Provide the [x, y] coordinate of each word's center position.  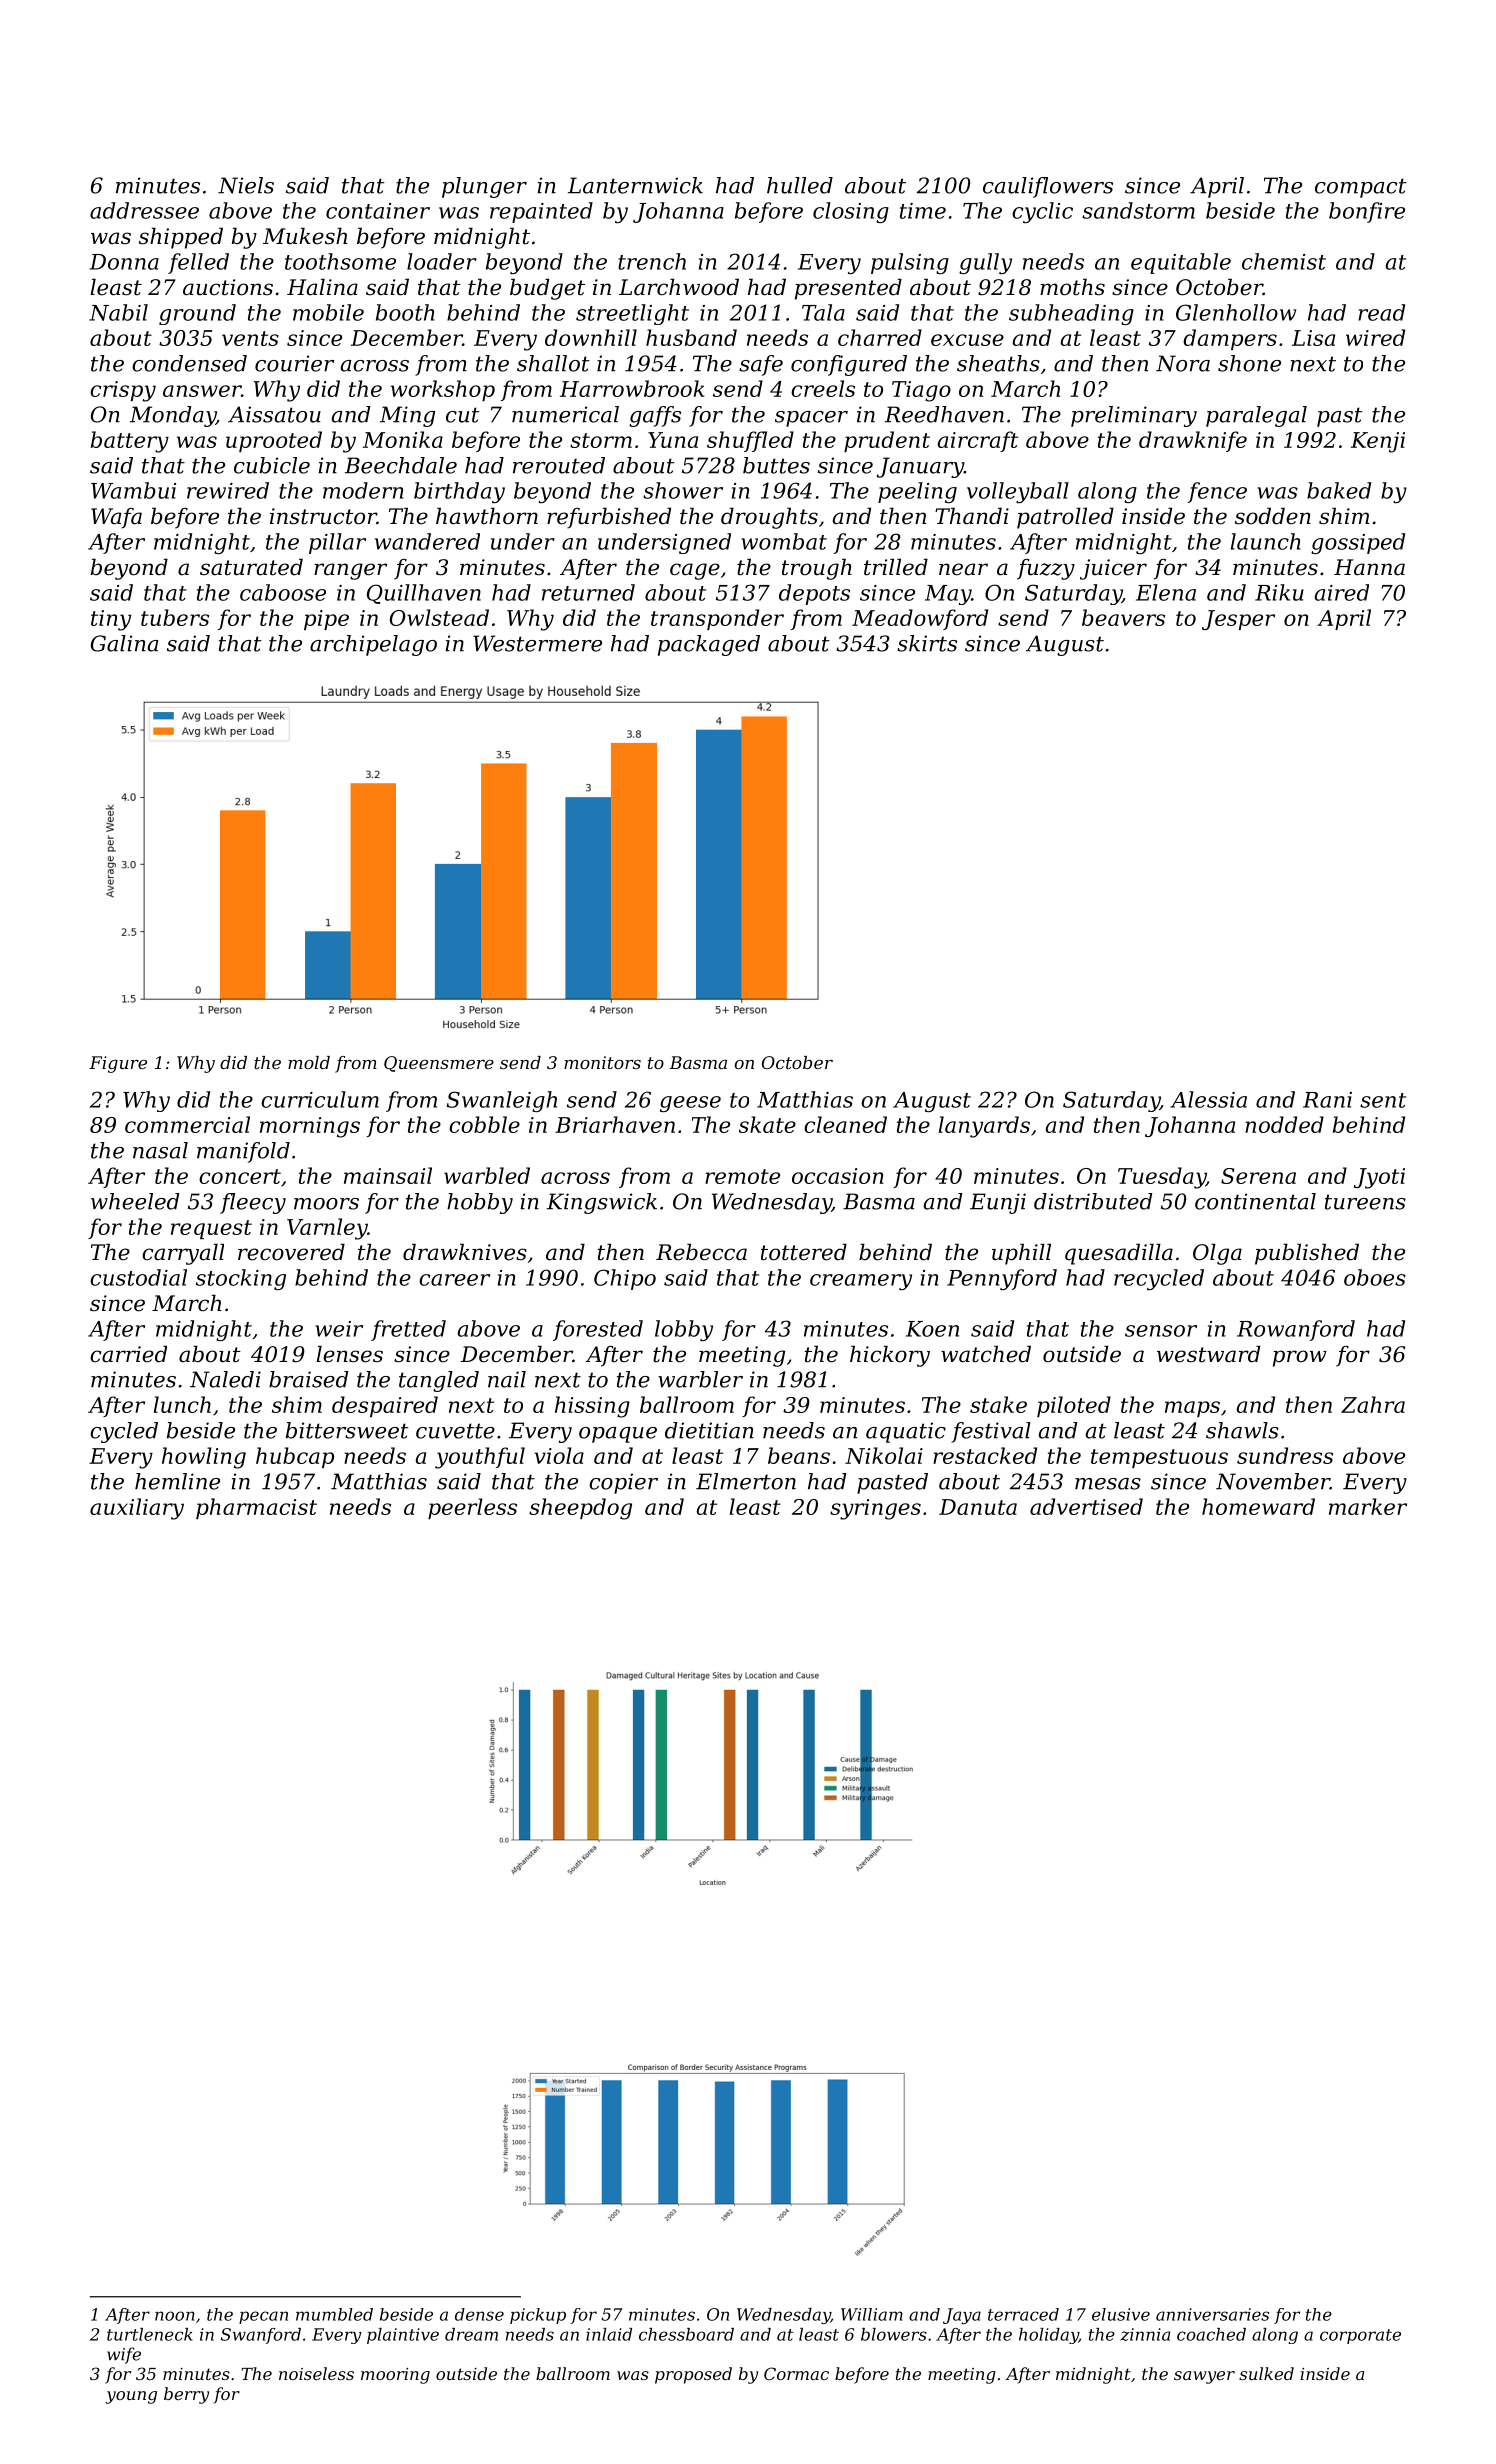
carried [128, 1354]
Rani [1327, 1100]
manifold [243, 1152]
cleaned [845, 1124]
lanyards [984, 1127]
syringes [875, 1509]
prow [1300, 1358]
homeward [1258, 1506]
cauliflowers [1048, 187]
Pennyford [1002, 1279]
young [131, 2397]
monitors [602, 1062]
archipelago [373, 645]
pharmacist [256, 1508]
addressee [144, 210]
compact [1361, 188]
